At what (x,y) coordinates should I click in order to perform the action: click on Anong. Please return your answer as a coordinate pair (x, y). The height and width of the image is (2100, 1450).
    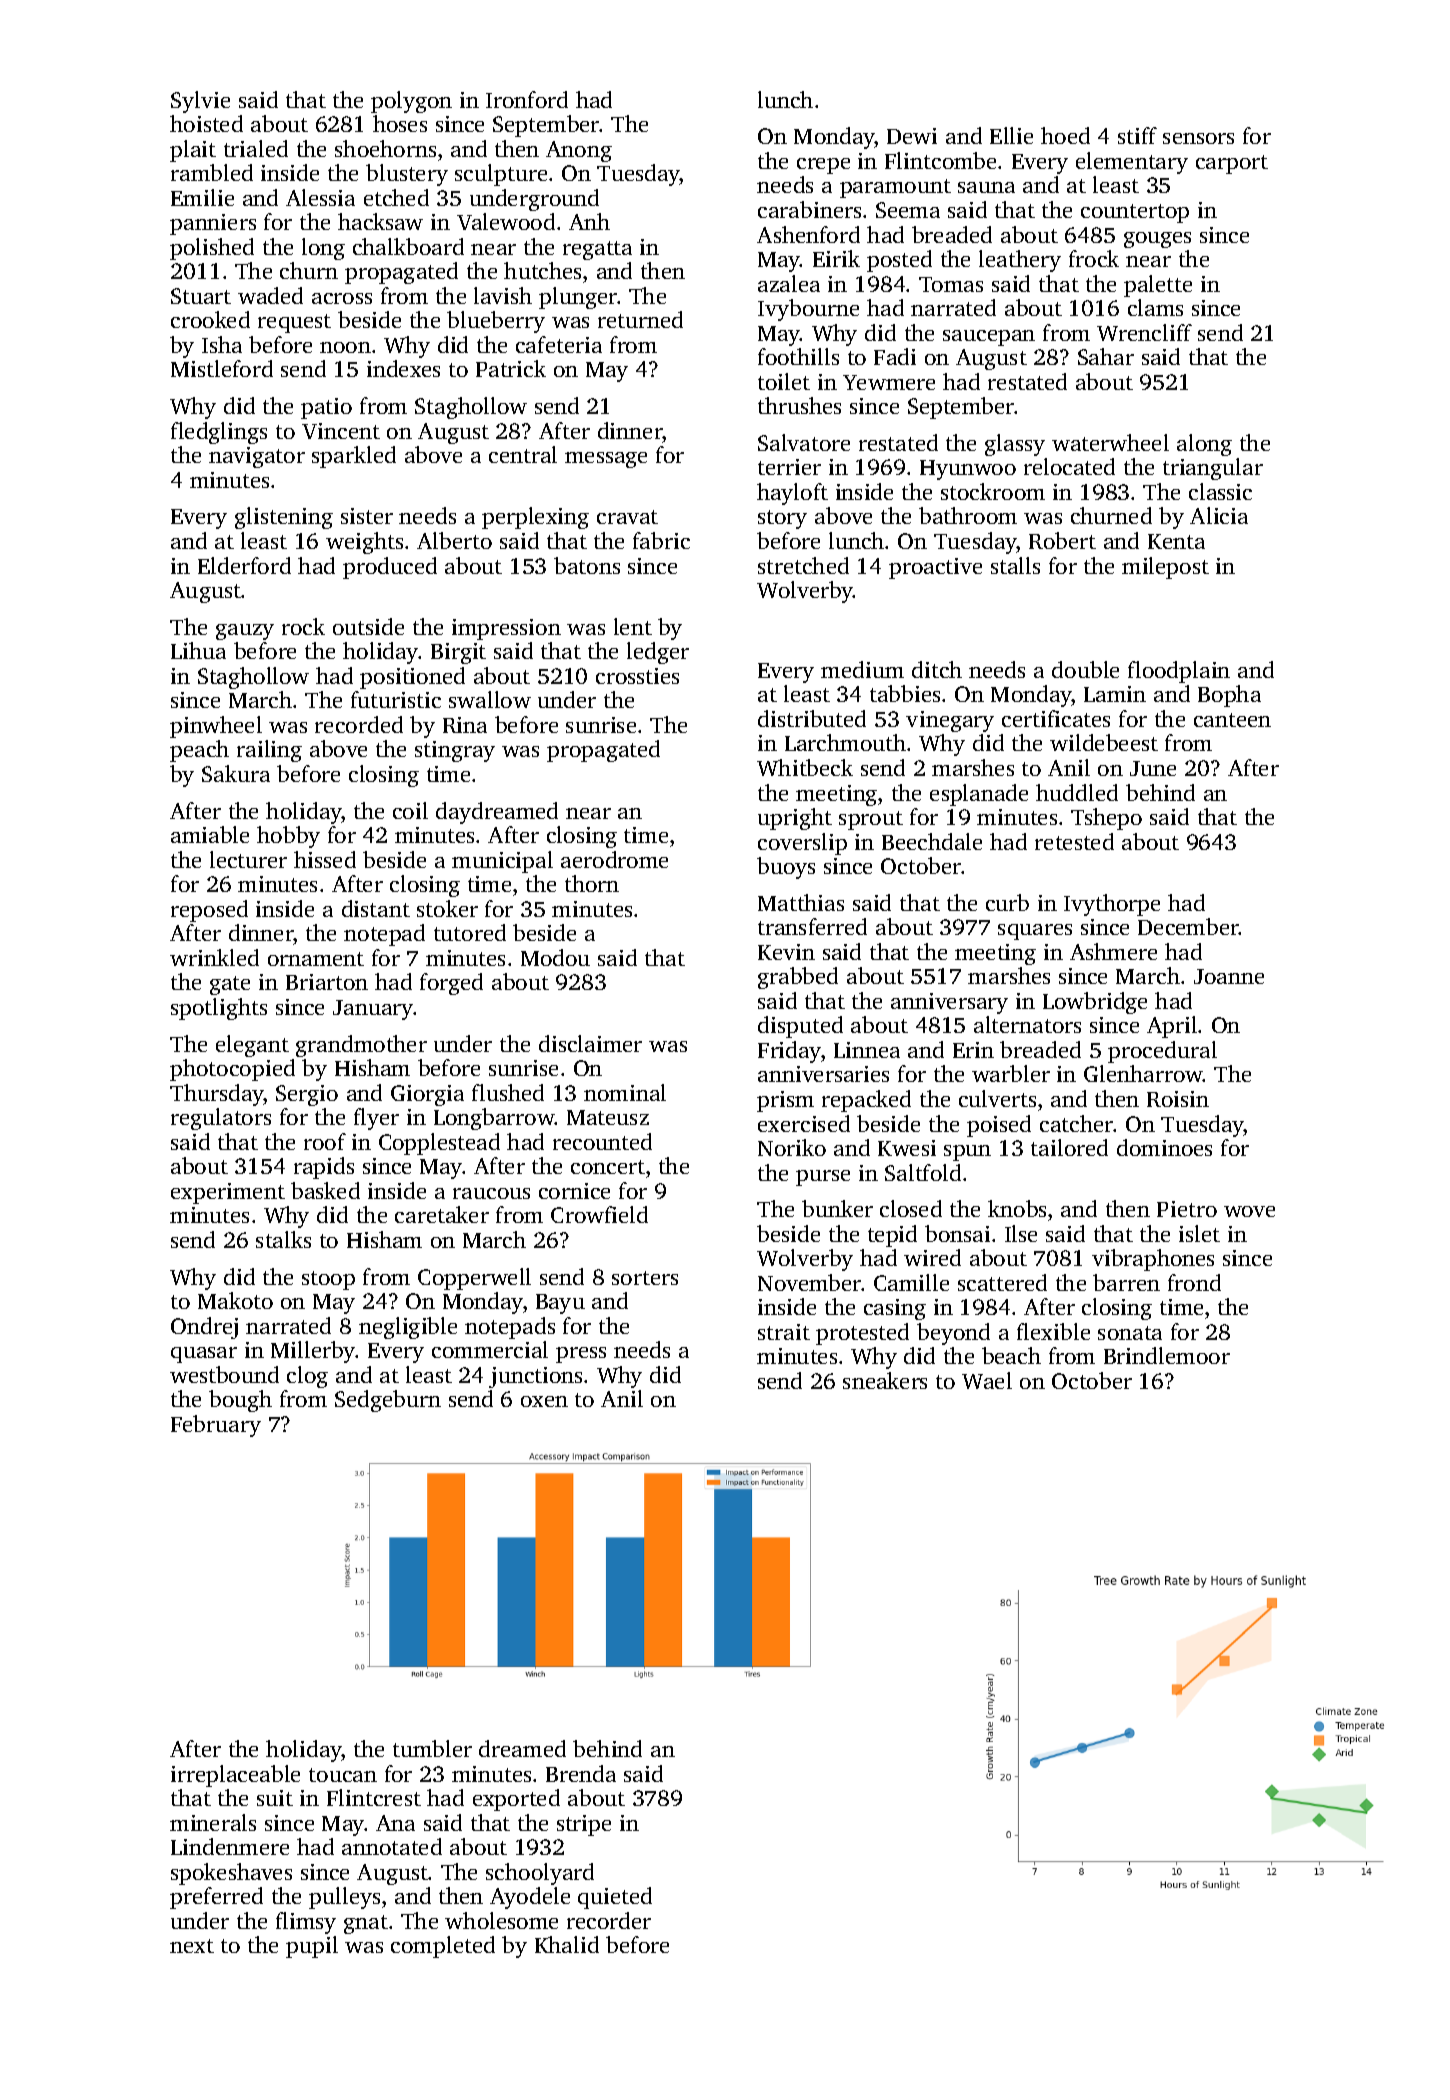
    Looking at the image, I should click on (579, 151).
